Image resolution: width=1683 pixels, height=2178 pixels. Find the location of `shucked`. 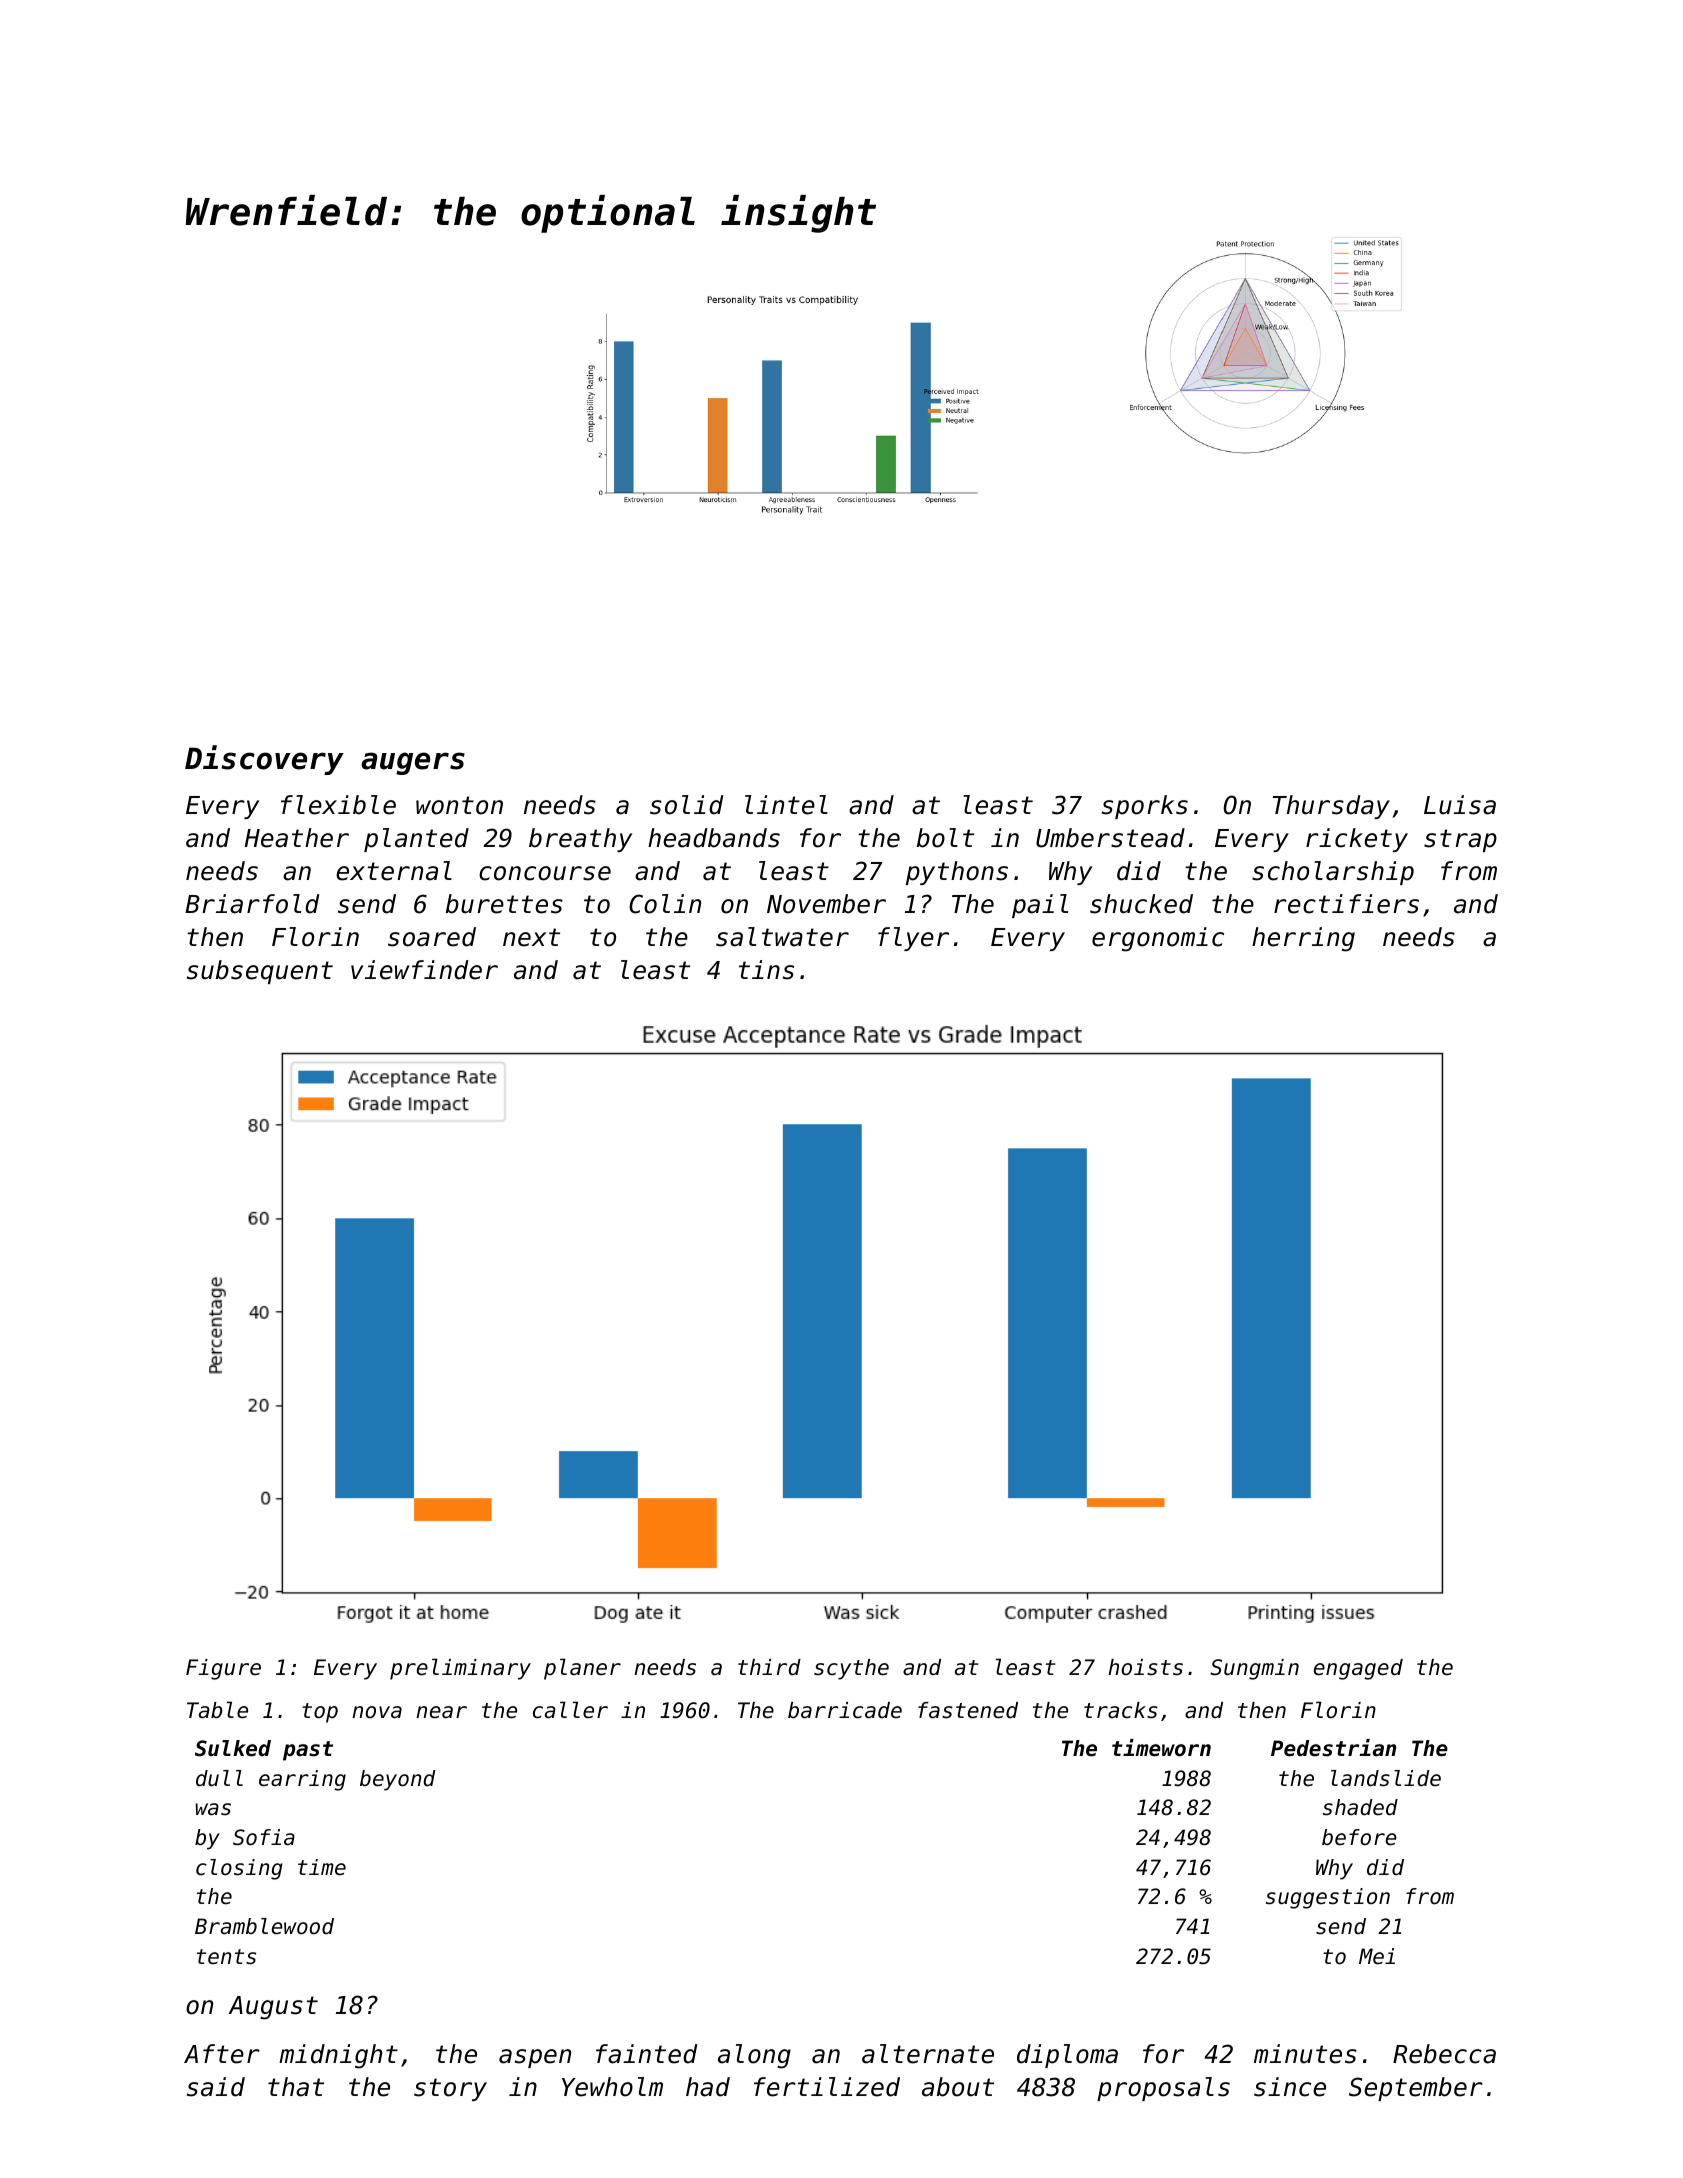

shucked is located at coordinates (1141, 904).
